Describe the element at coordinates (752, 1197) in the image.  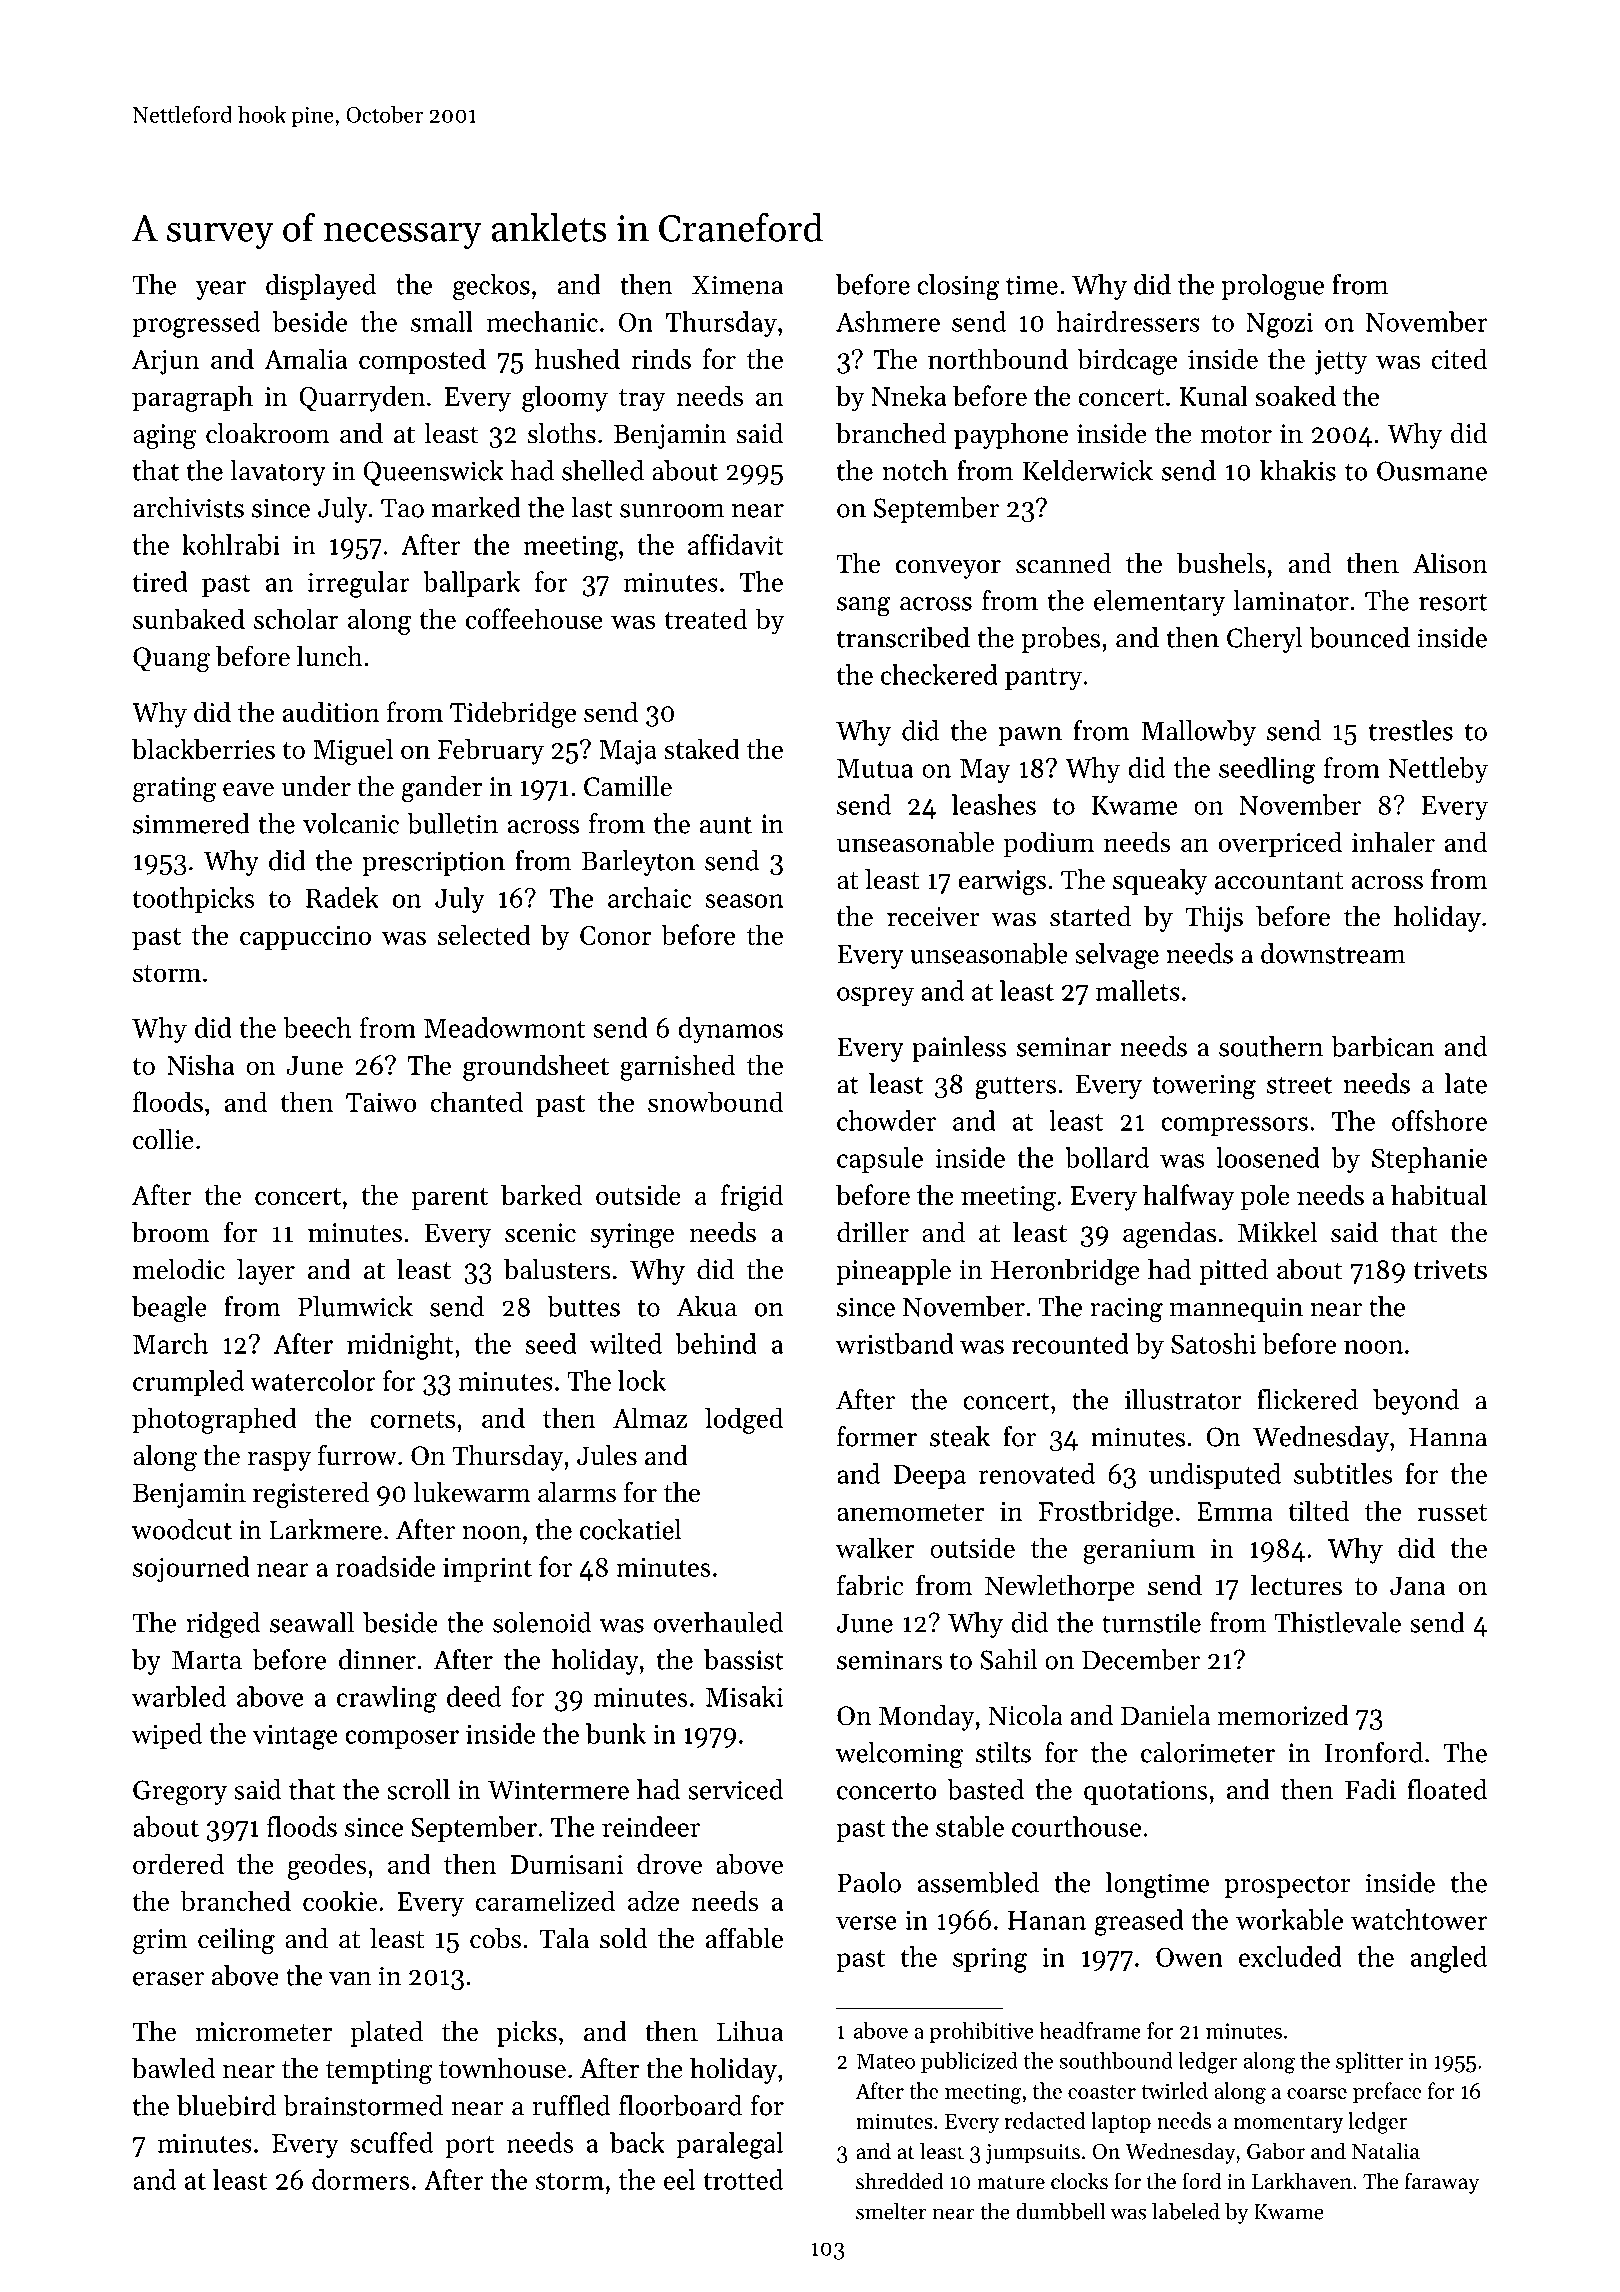
I see `frigid` at that location.
